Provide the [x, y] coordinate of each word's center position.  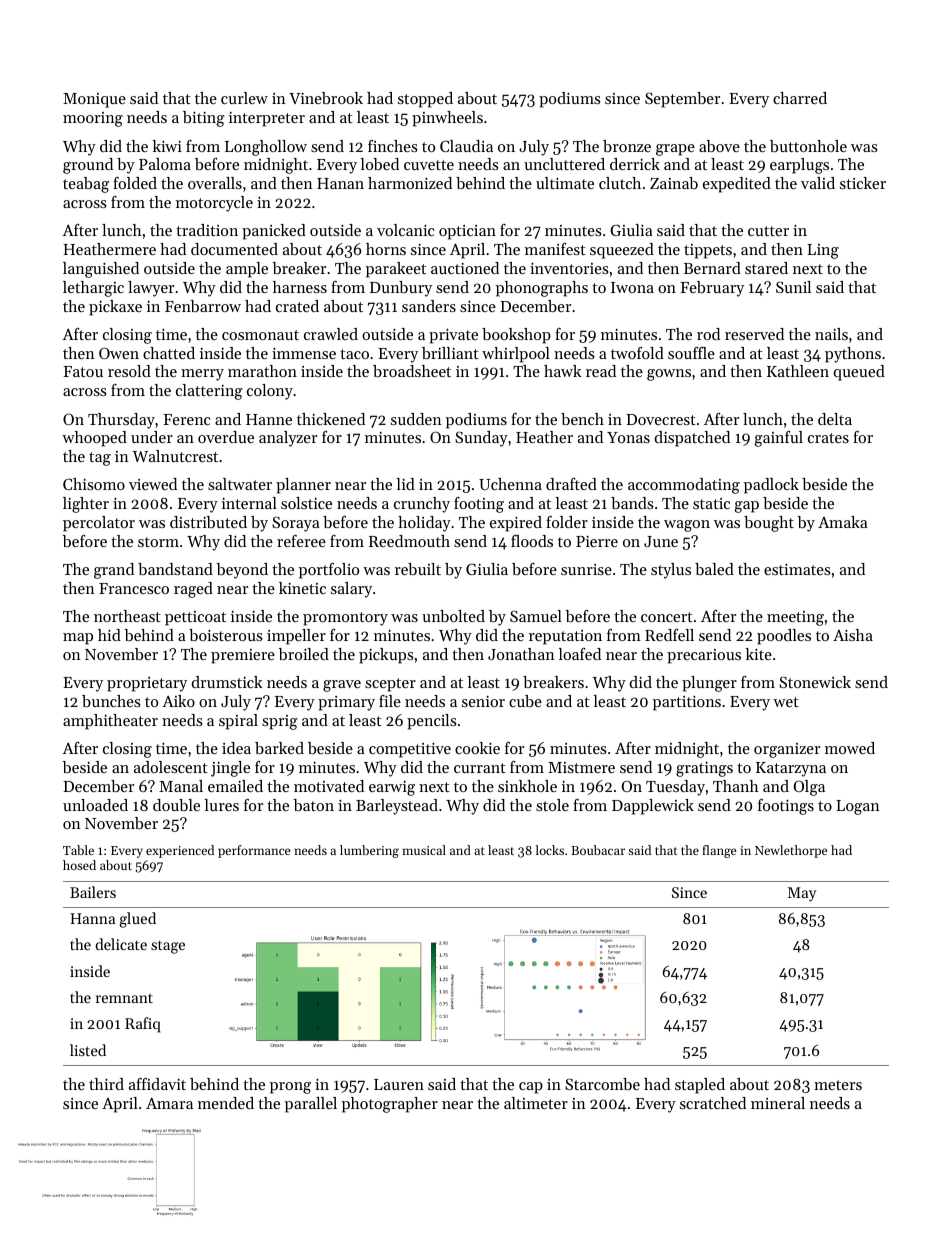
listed [88, 1050]
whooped [94, 439]
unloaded [95, 805]
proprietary [147, 684]
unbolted [453, 616]
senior [483, 701]
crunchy [422, 505]
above [719, 146]
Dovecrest [661, 419]
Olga [809, 788]
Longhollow [266, 148]
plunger [709, 684]
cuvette [429, 165]
